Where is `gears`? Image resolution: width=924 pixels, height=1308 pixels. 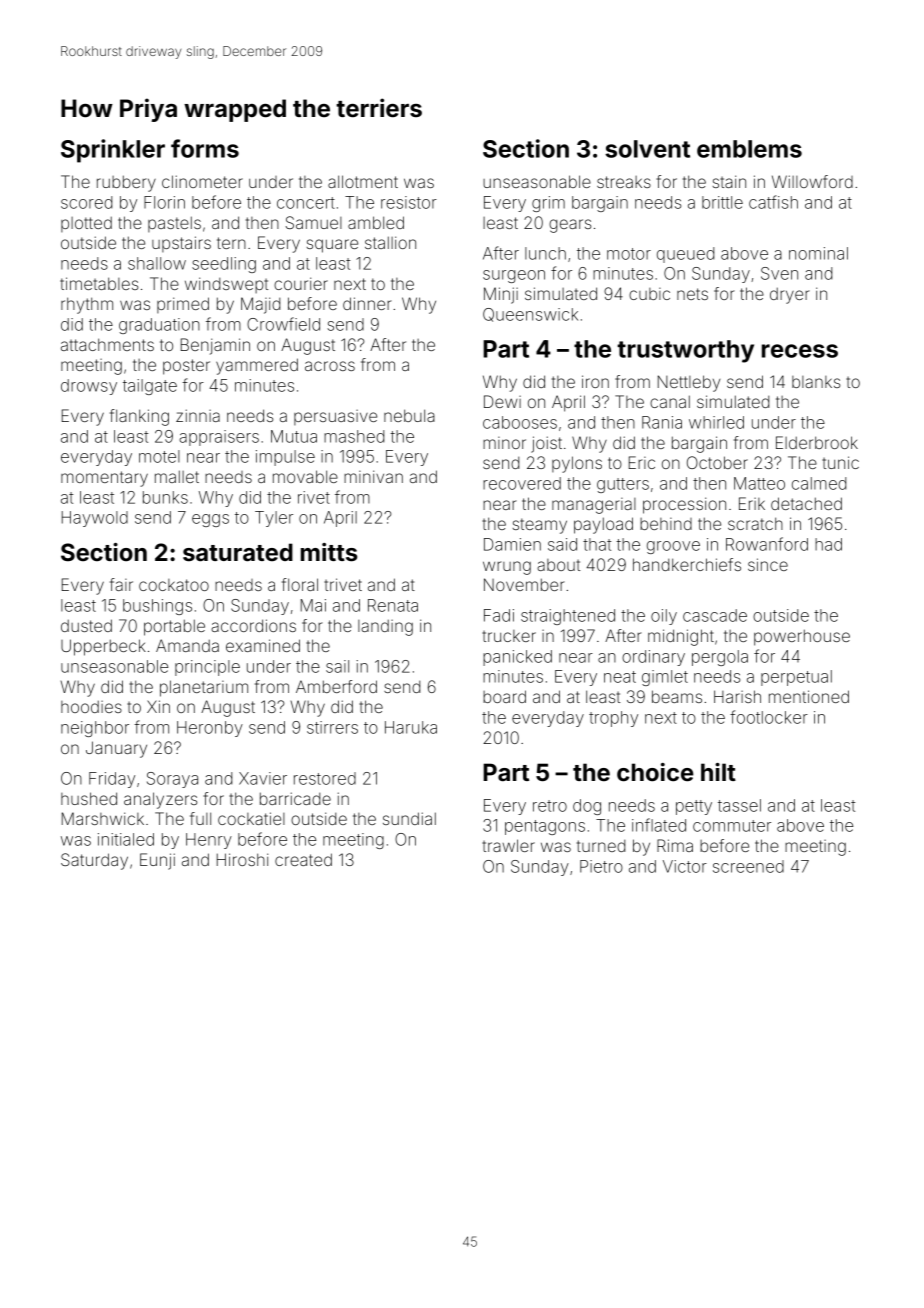
gears is located at coordinates (570, 226).
